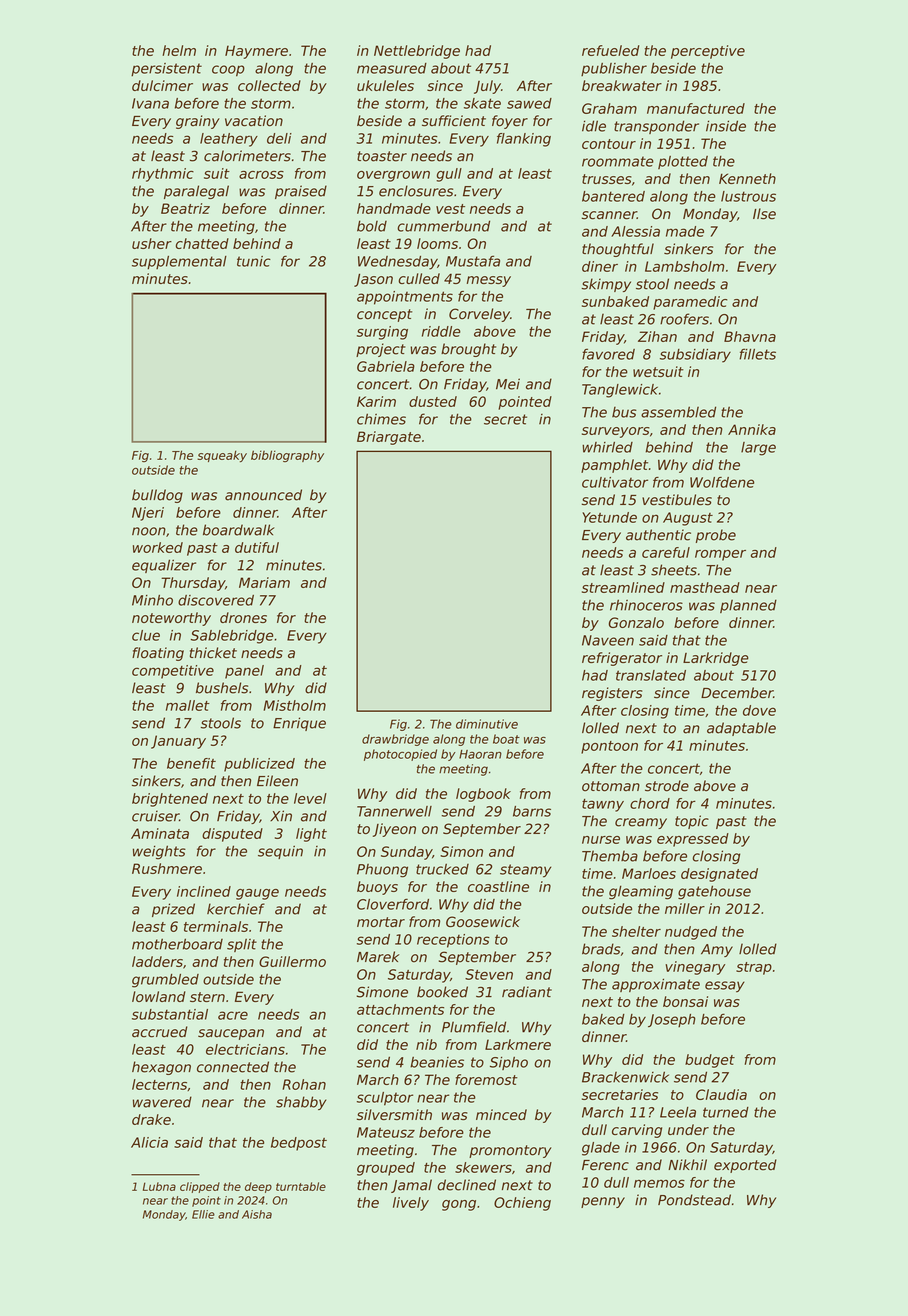 The width and height of the image is (908, 1316). What do you see at coordinates (459, 1205) in the image?
I see `gong` at bounding box center [459, 1205].
